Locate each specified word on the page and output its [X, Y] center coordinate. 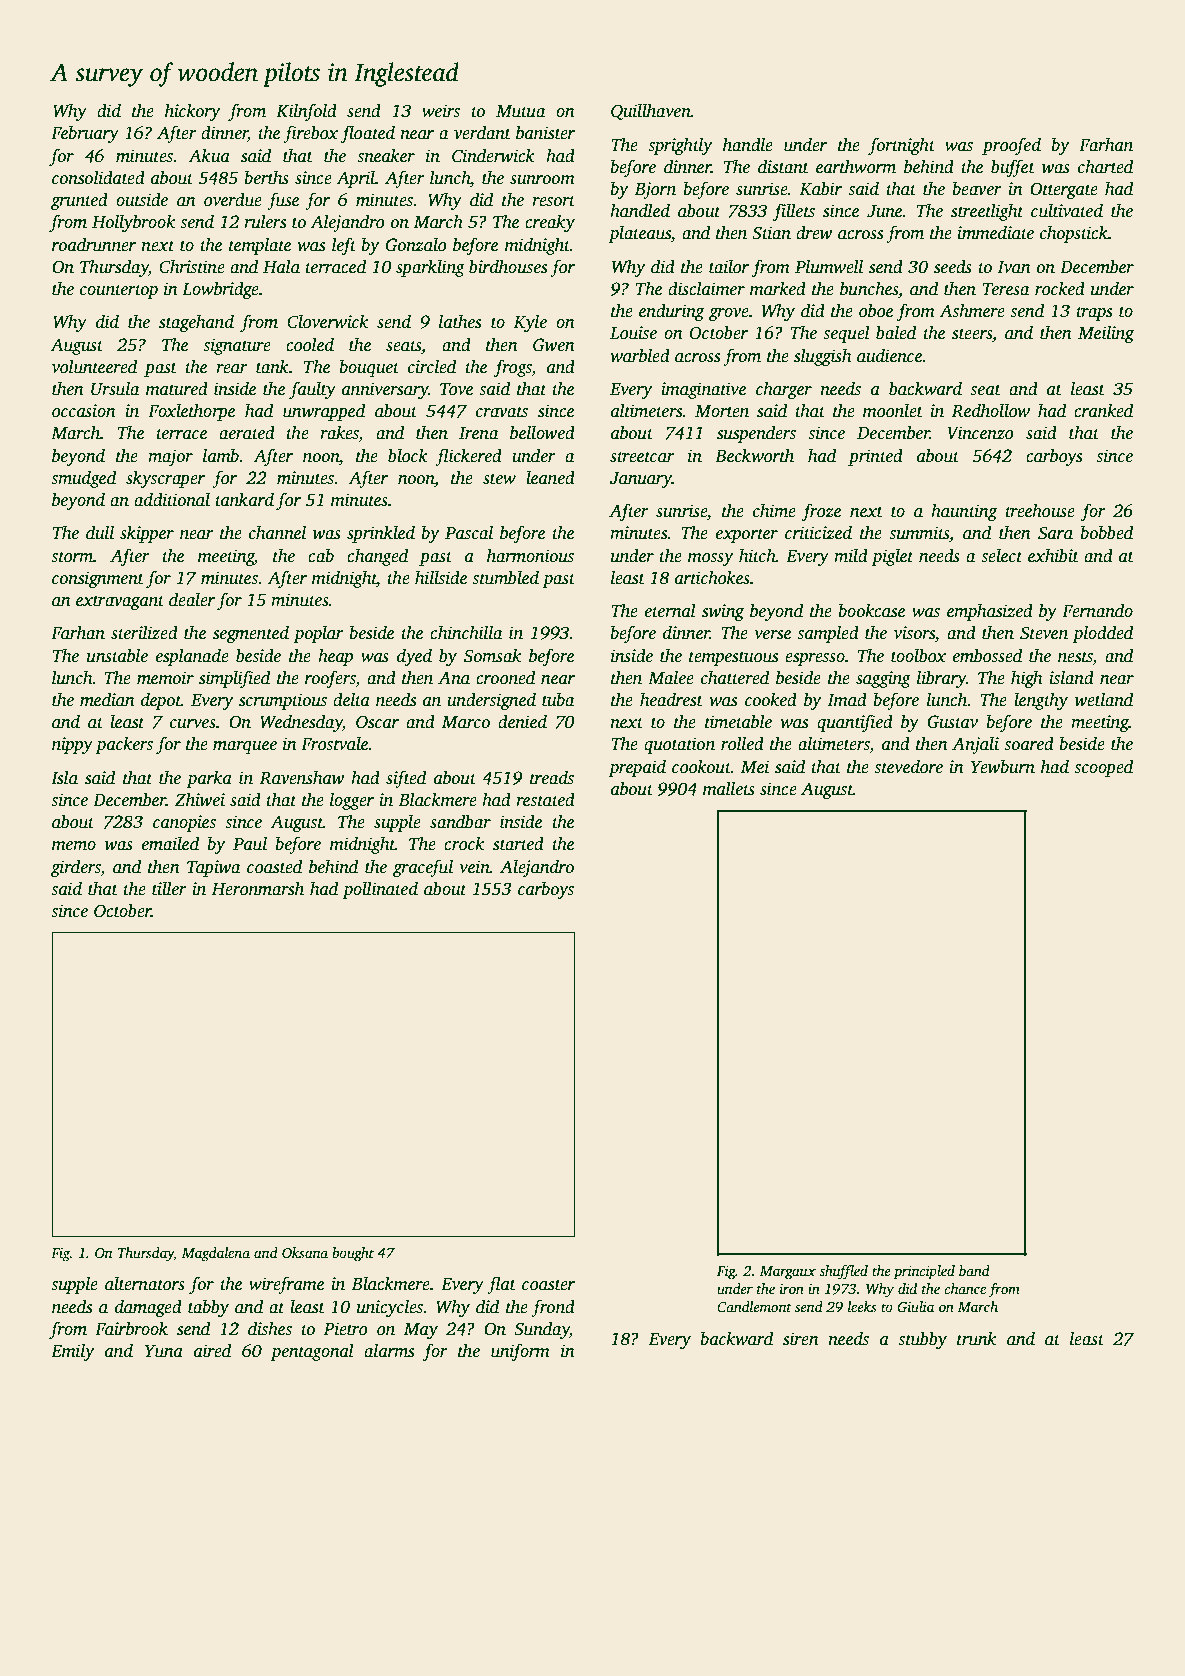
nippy [72, 745]
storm [72, 557]
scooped [1103, 768]
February [85, 134]
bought [353, 1254]
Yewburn [1003, 767]
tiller [169, 888]
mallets [729, 788]
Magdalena [216, 1254]
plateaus [639, 234]
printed [875, 457]
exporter [747, 535]
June [884, 211]
